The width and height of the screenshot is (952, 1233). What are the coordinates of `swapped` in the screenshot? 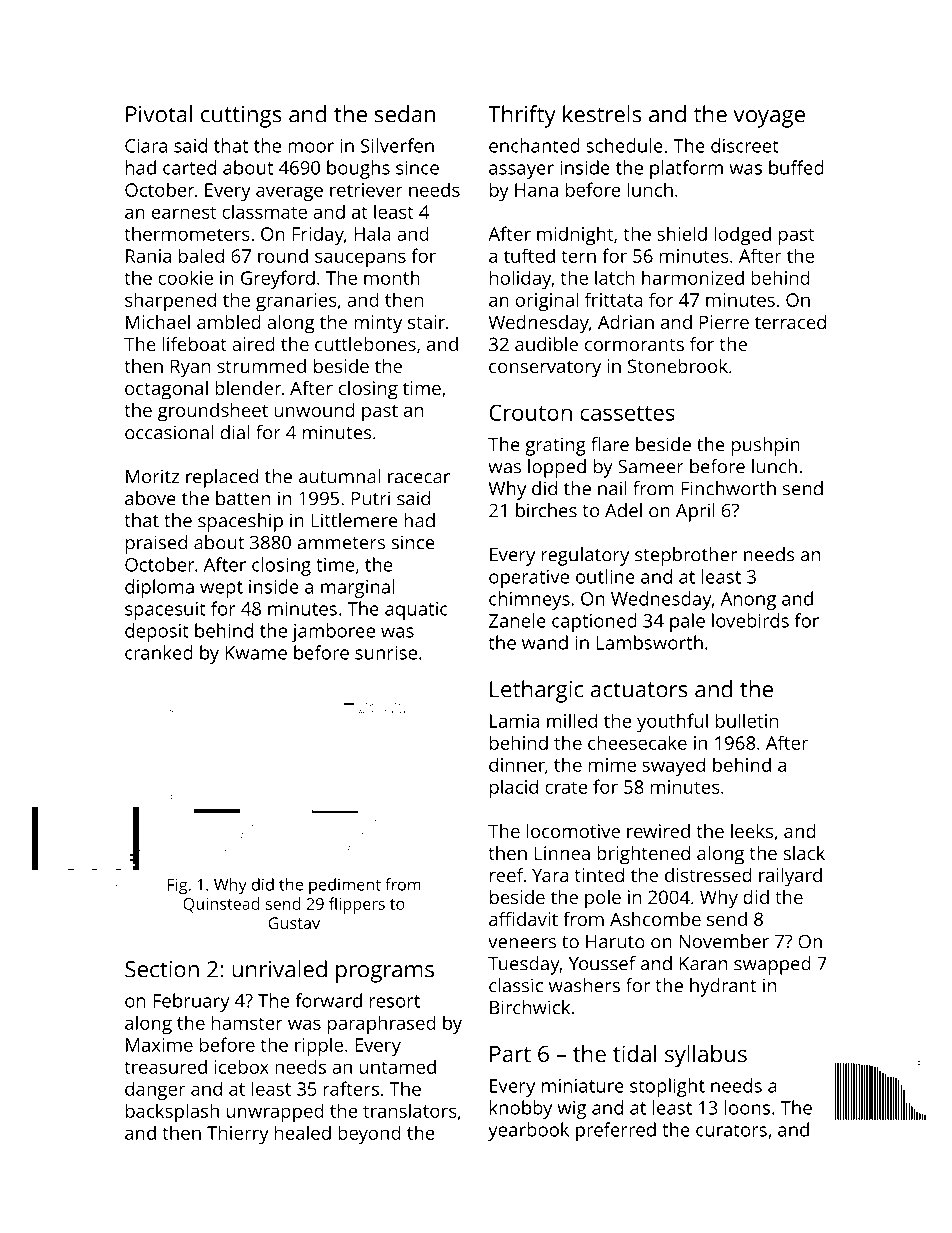 It's located at (772, 965).
